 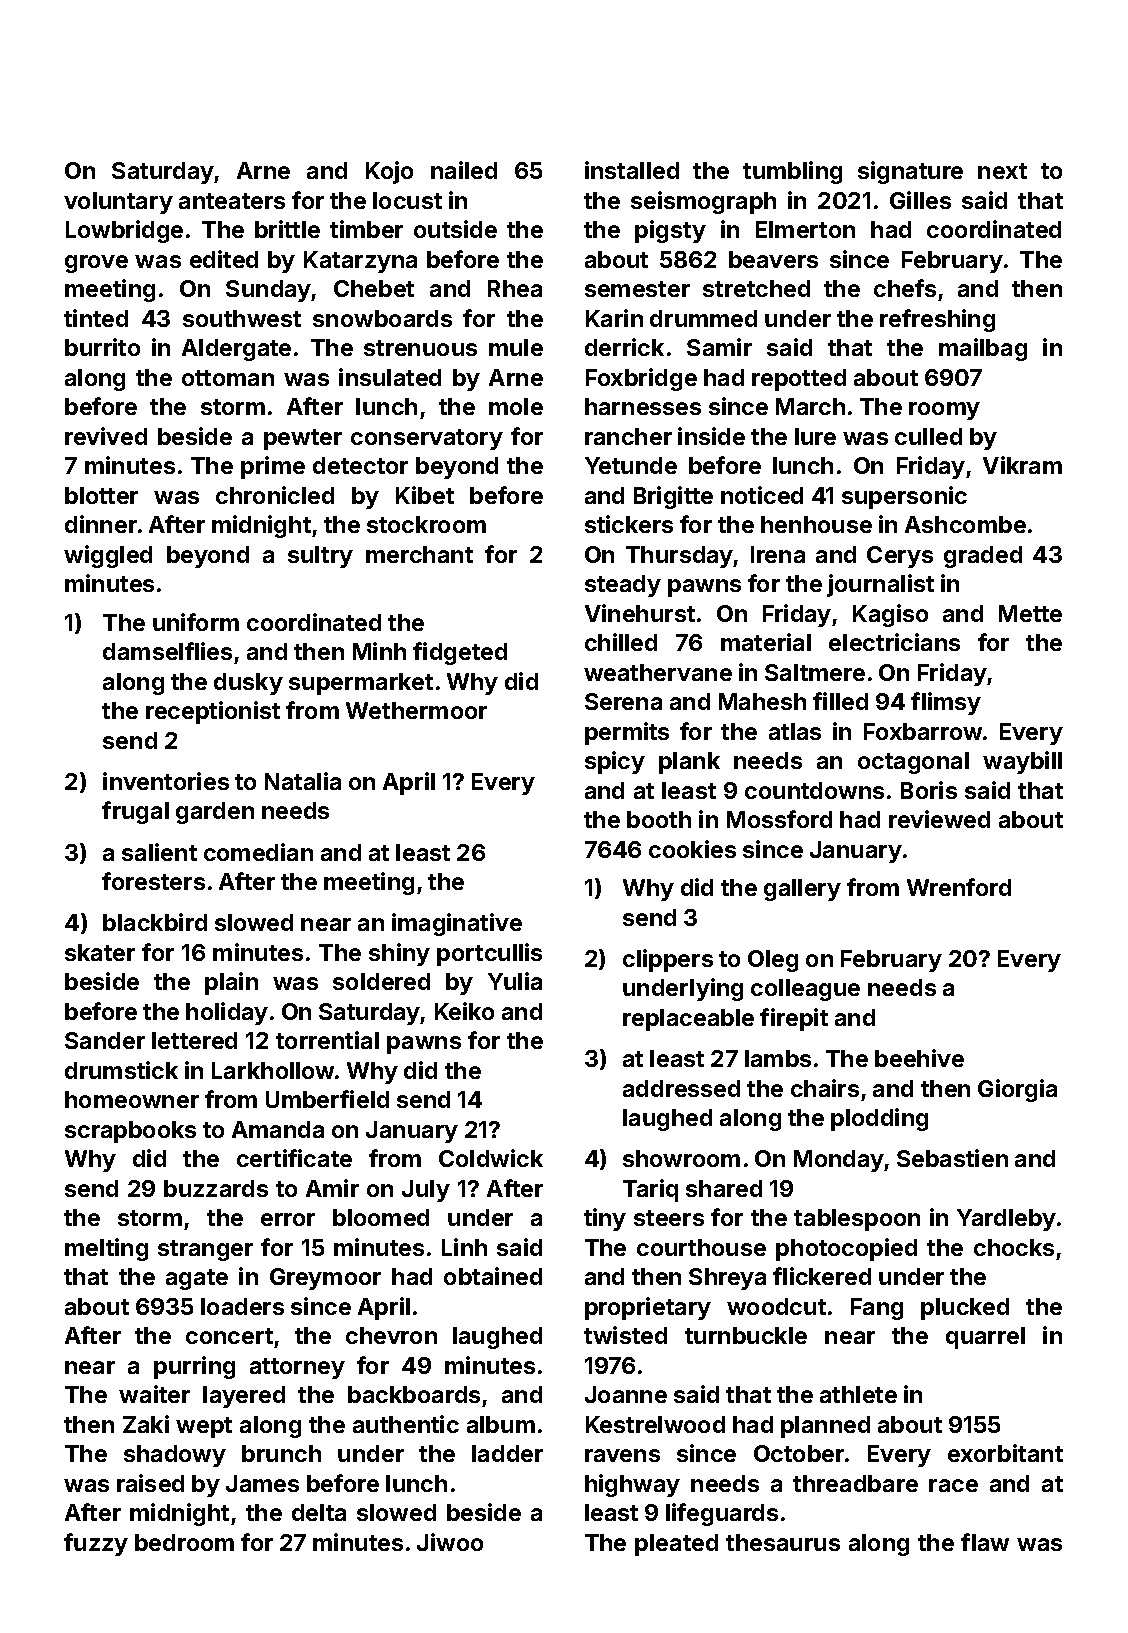 I want to click on Foxbridge, so click(x=641, y=379).
